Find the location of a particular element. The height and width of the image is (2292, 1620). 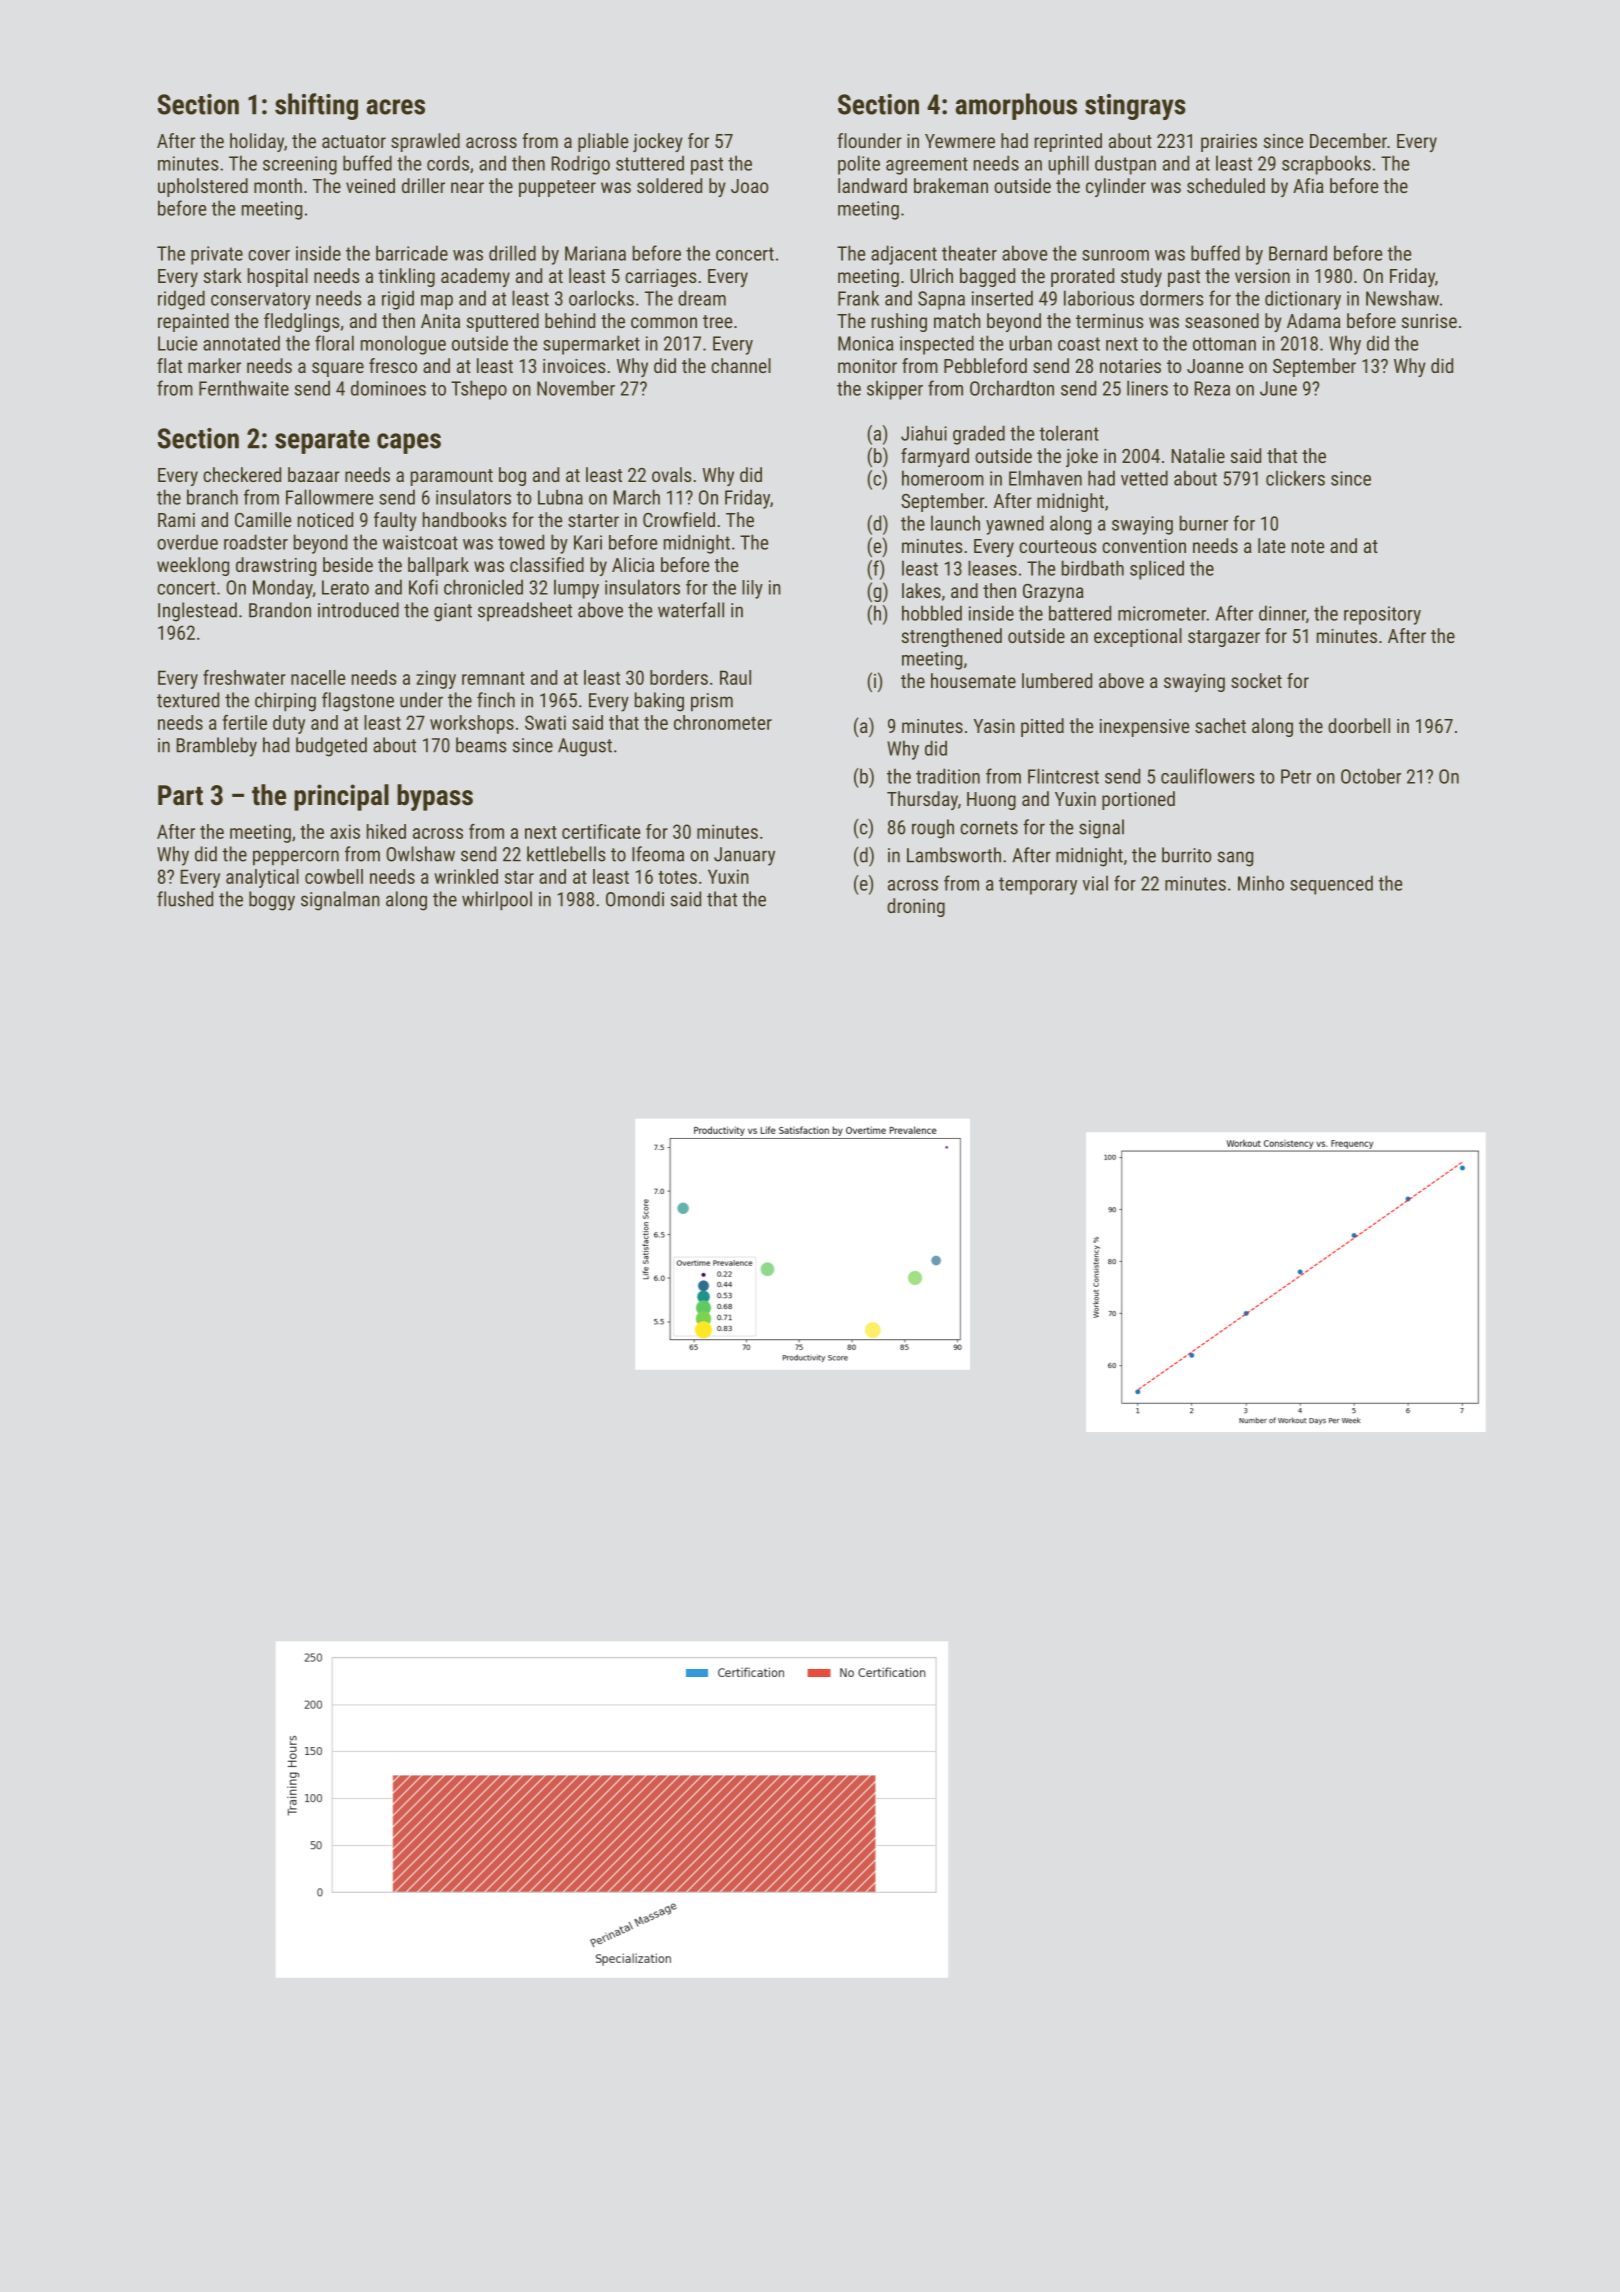

whirlpool is located at coordinates (497, 901).
